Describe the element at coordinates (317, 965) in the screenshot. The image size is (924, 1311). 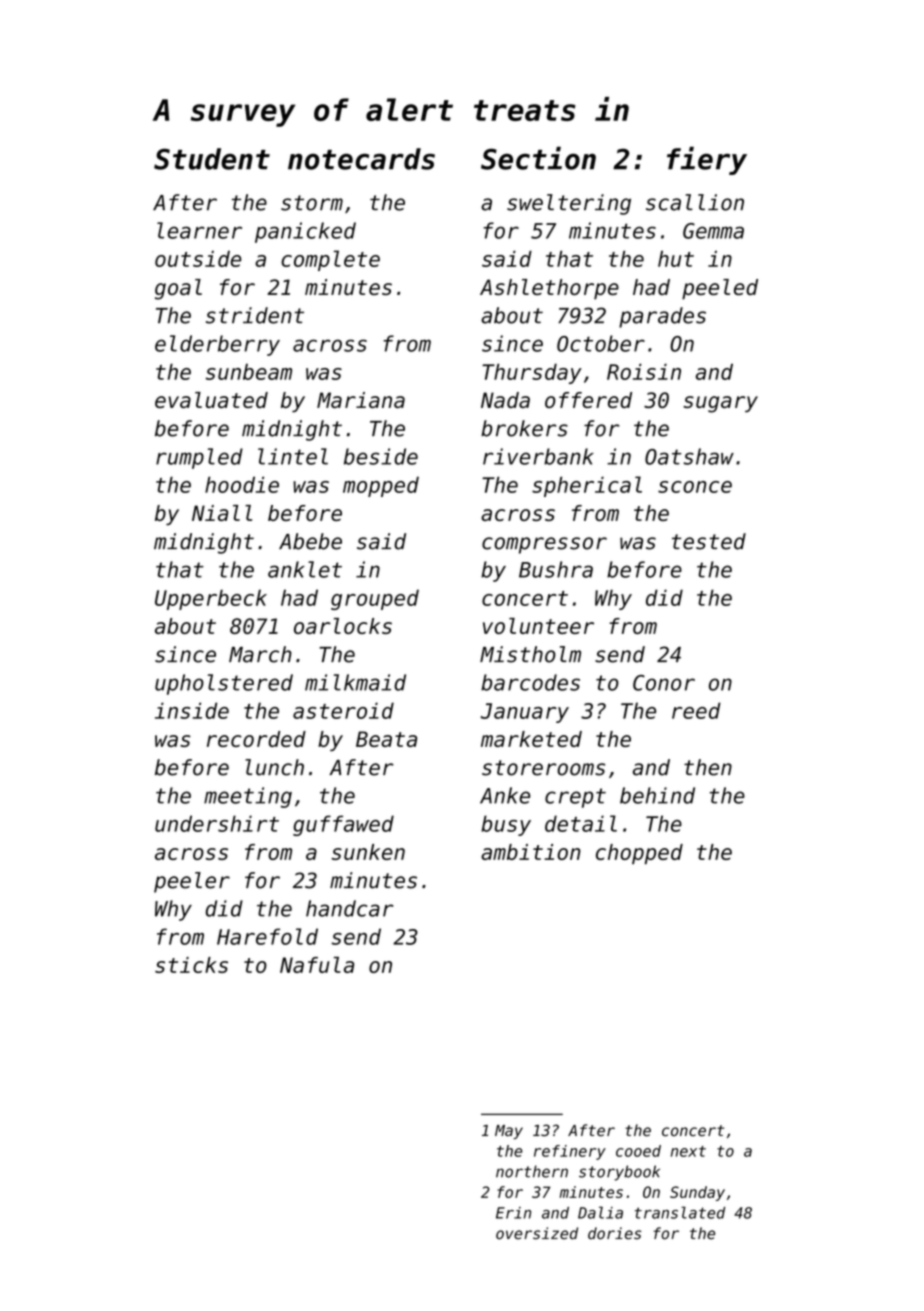
I see `Nafula` at that location.
